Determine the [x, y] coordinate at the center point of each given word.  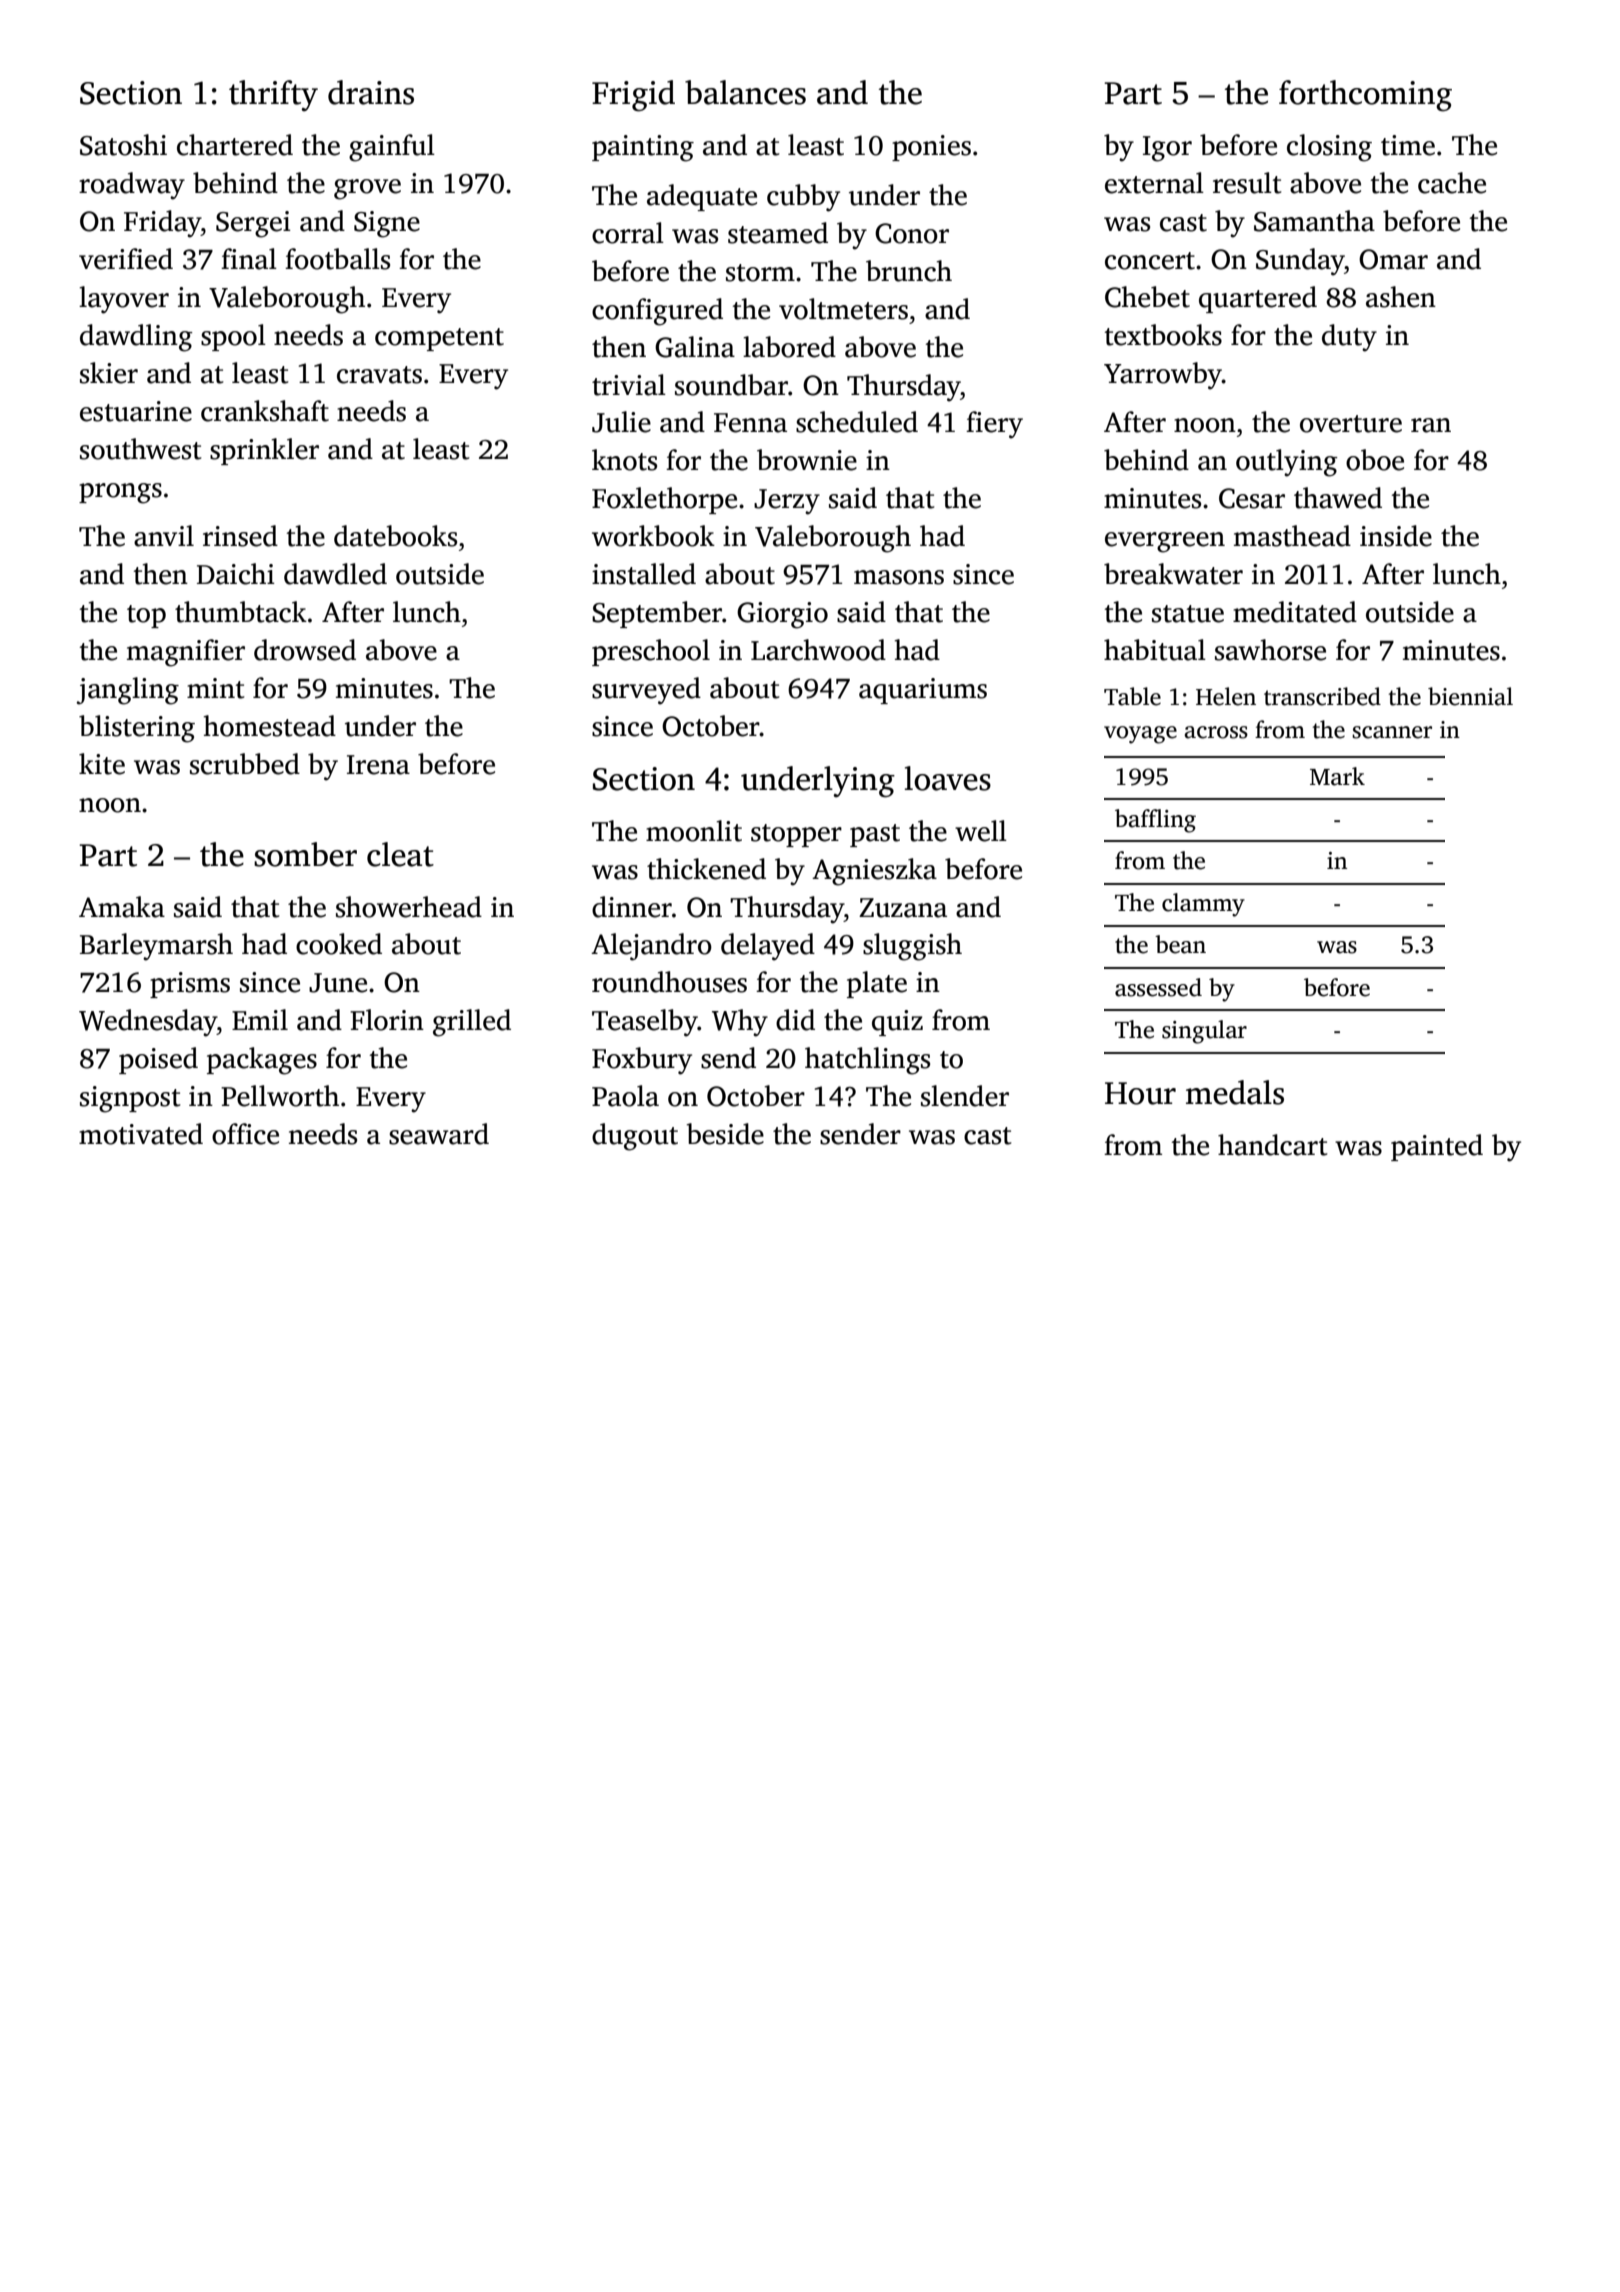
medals [1235, 1092]
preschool [651, 652]
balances [745, 92]
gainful [392, 148]
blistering [137, 729]
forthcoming [1365, 96]
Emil [260, 1019]
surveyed [646, 691]
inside [1396, 536]
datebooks [395, 536]
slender [965, 1096]
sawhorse [1270, 650]
